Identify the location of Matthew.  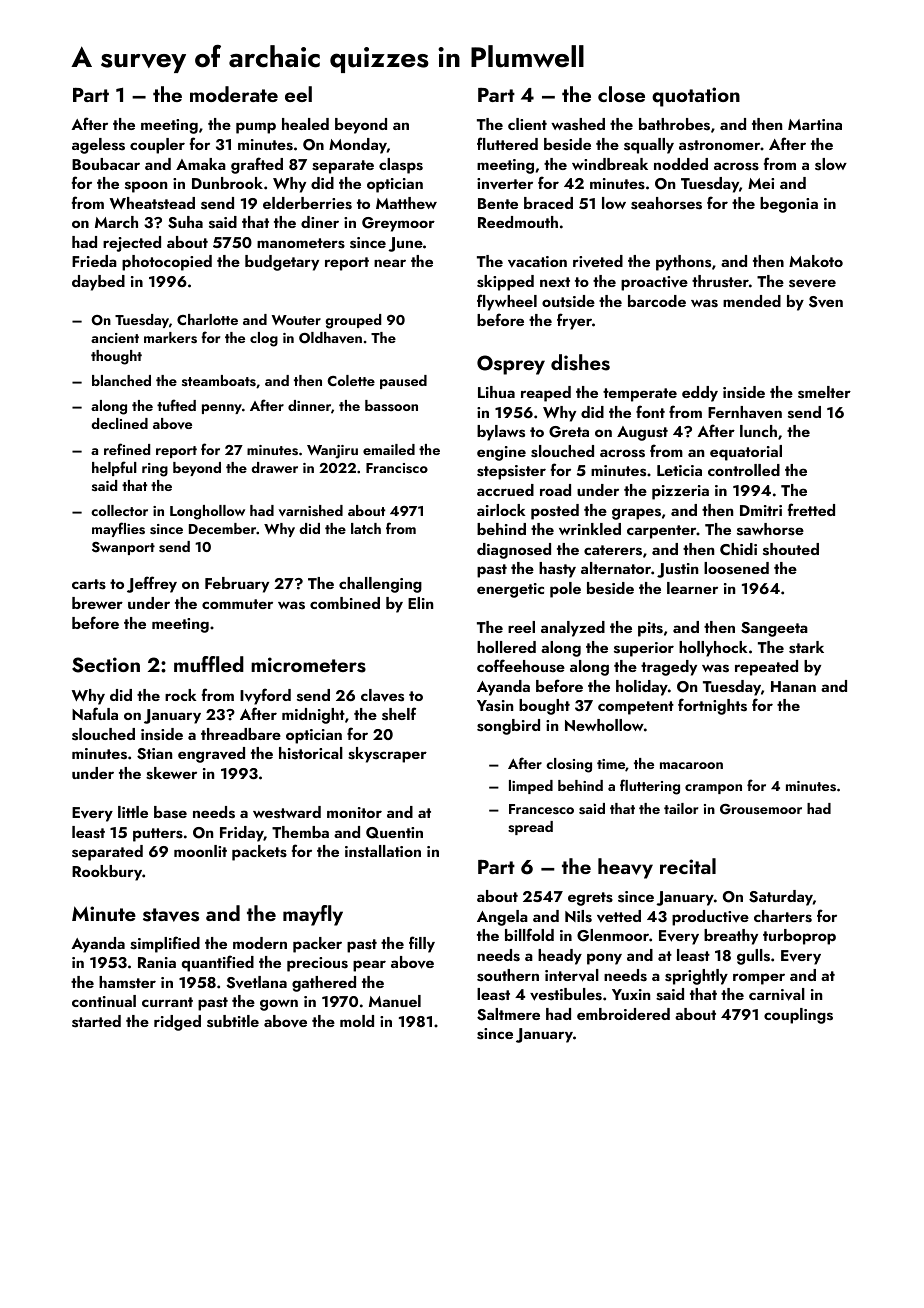
(406, 203).
